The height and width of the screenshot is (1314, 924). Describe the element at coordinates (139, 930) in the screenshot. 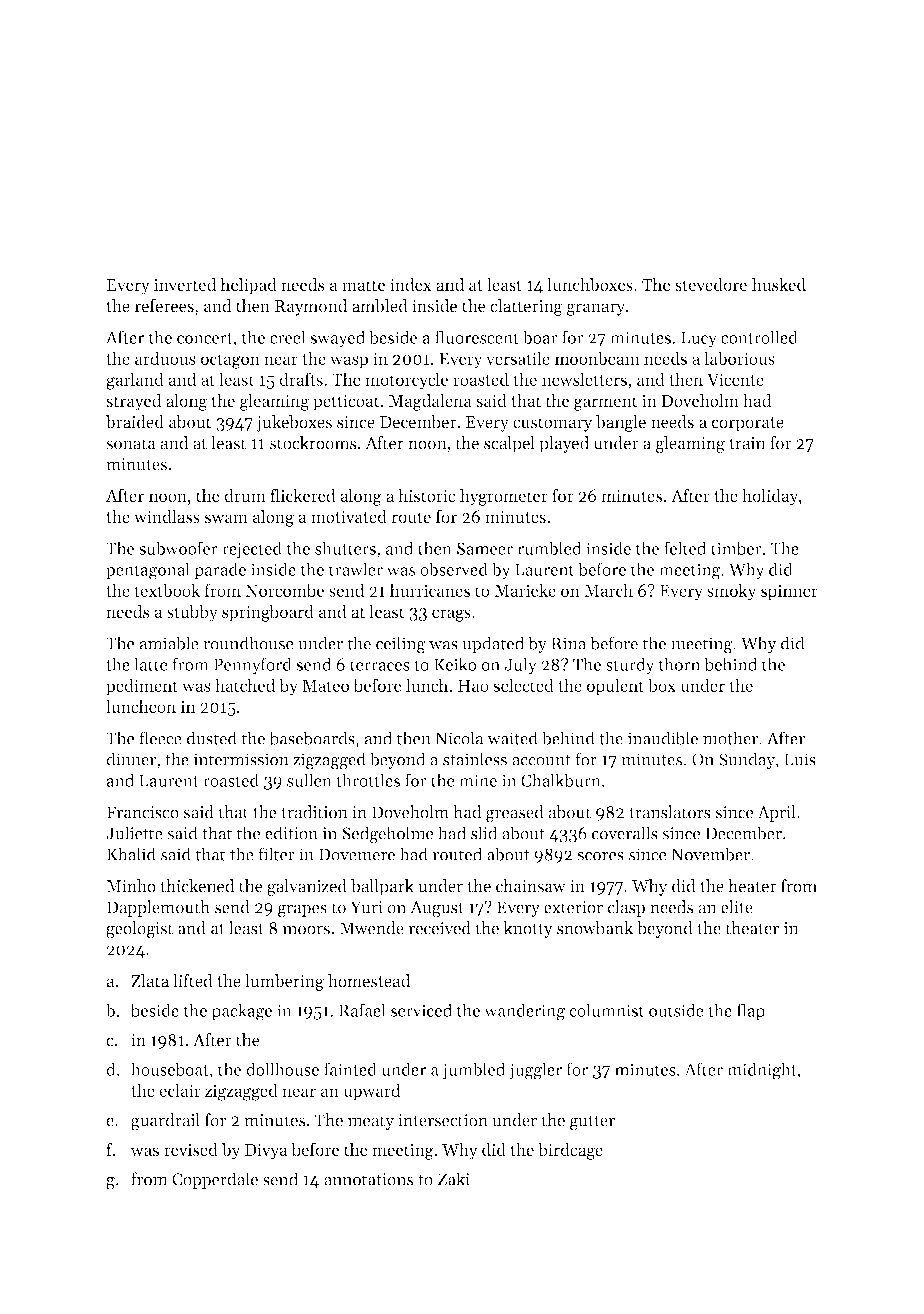

I see `geologist` at that location.
